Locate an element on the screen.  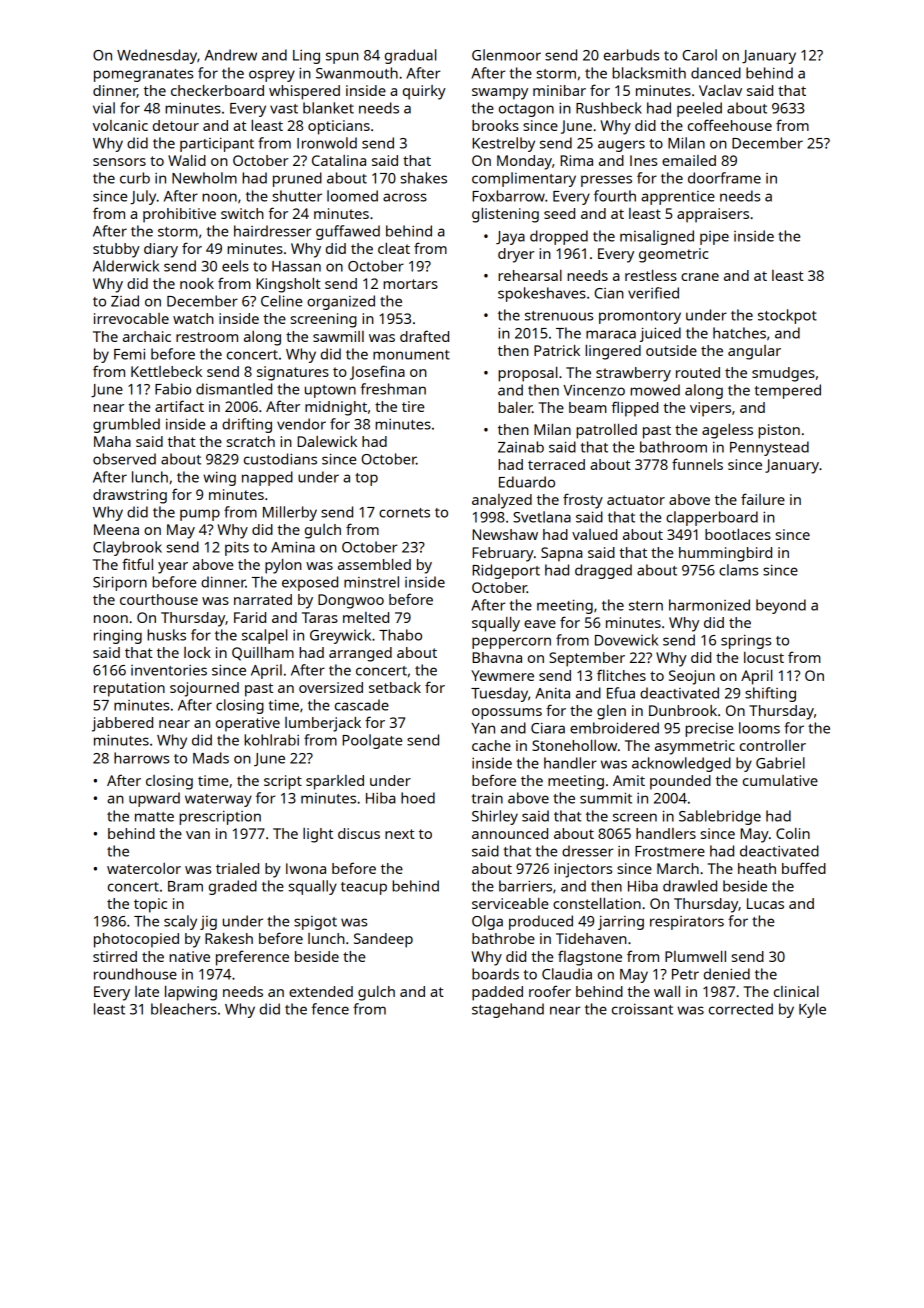
Stonehollow is located at coordinates (574, 745).
